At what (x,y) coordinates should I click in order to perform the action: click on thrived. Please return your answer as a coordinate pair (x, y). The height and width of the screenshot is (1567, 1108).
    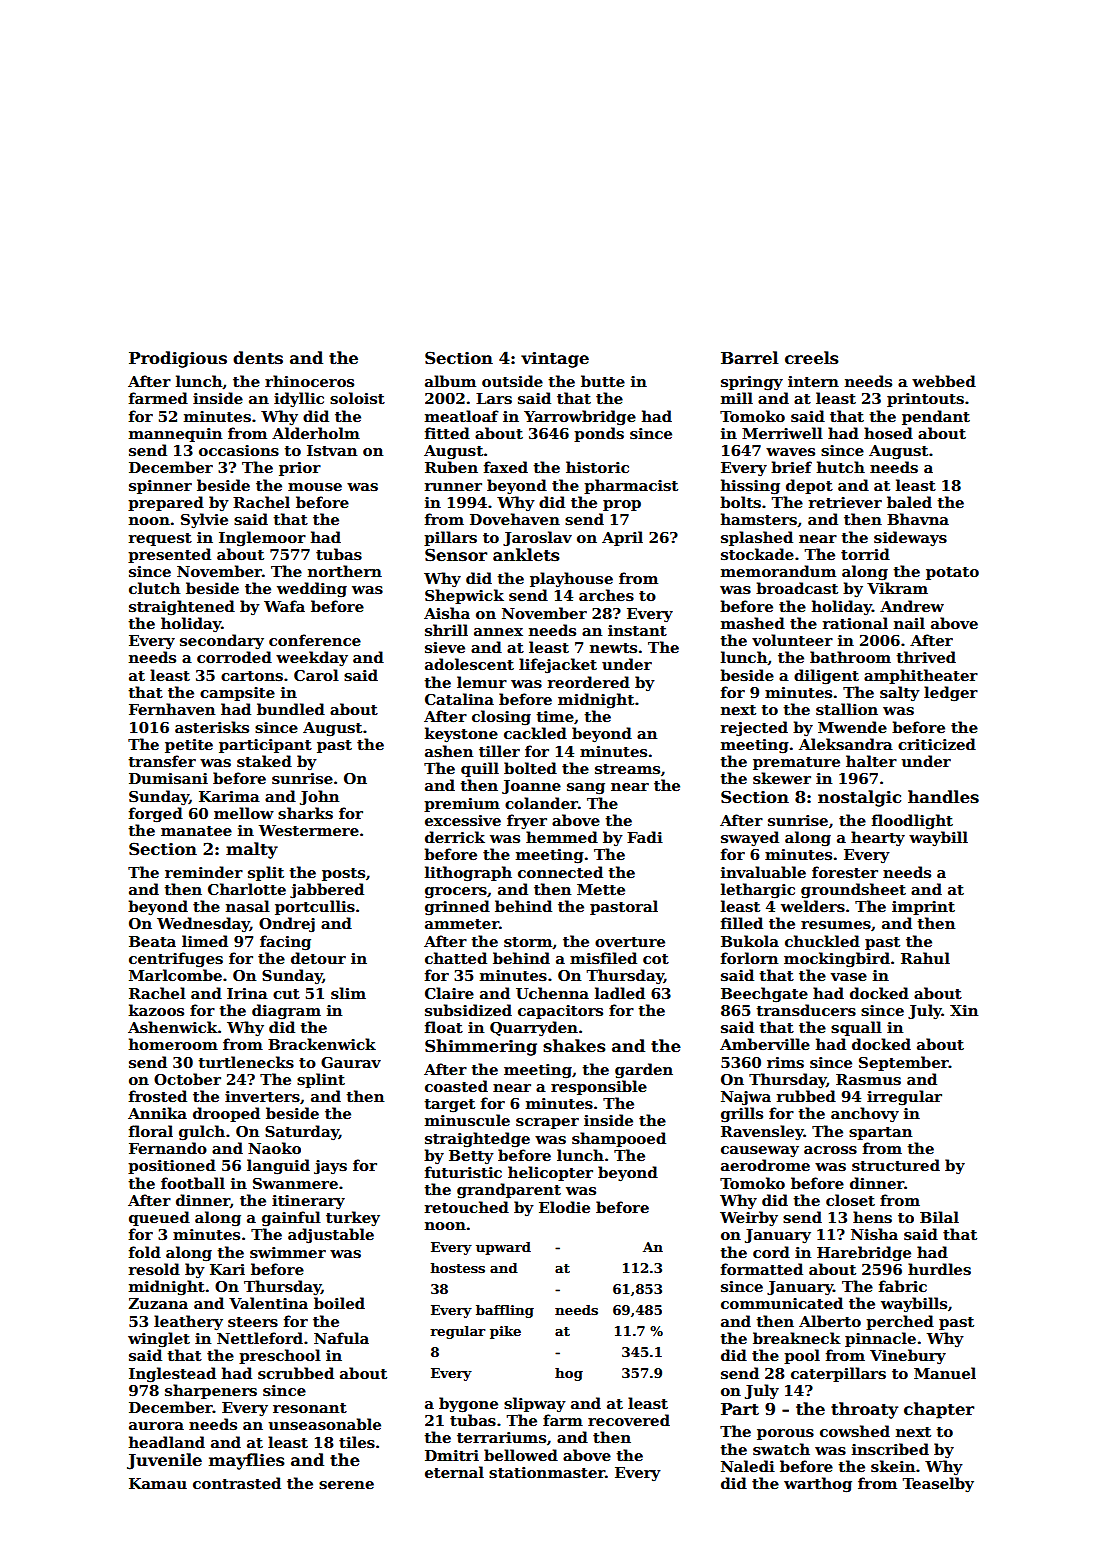
    Looking at the image, I should click on (926, 657).
